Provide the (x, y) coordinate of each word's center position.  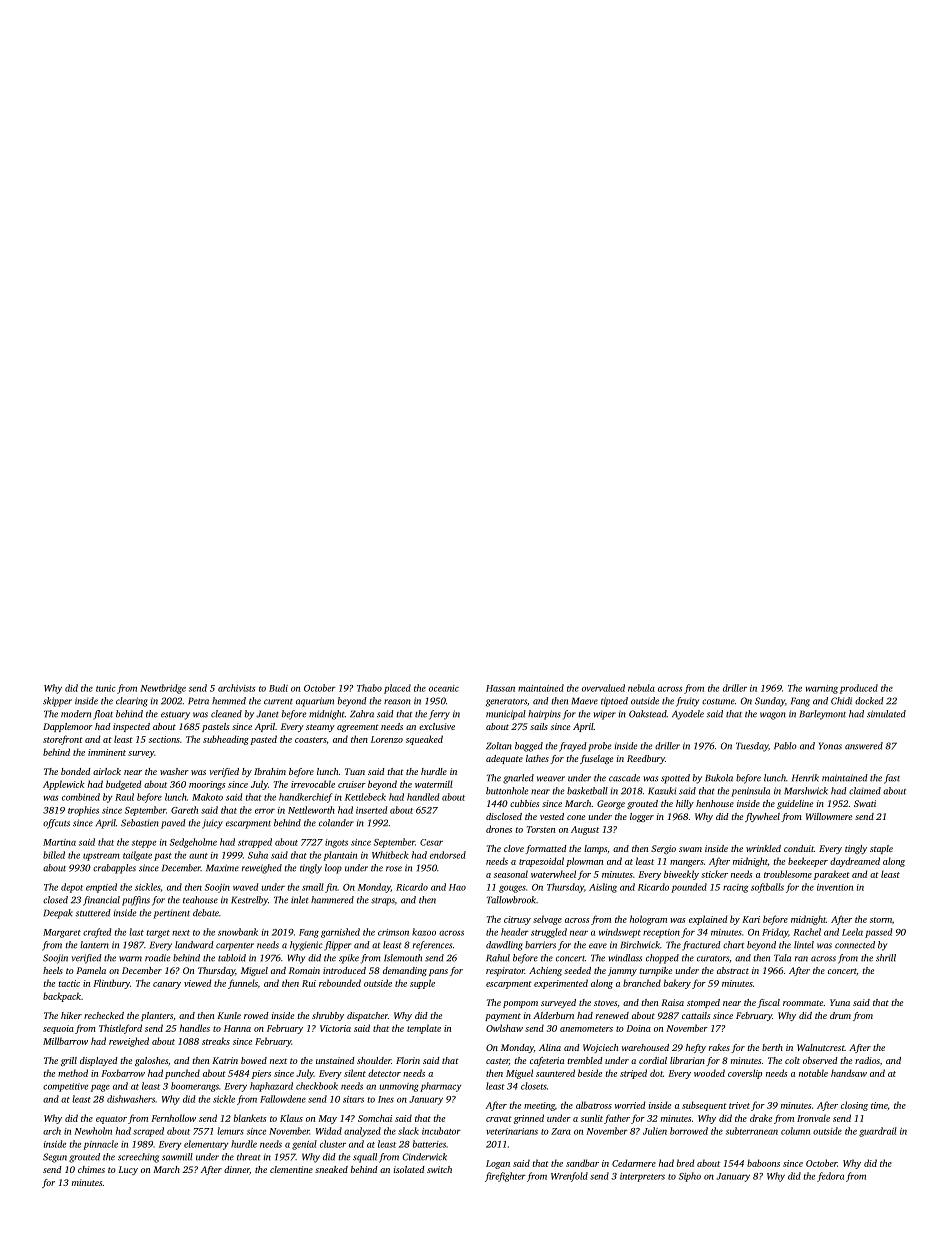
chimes (91, 1169)
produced (859, 689)
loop (333, 869)
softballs (767, 888)
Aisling (603, 888)
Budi (278, 688)
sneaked (331, 1169)
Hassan (500, 688)
